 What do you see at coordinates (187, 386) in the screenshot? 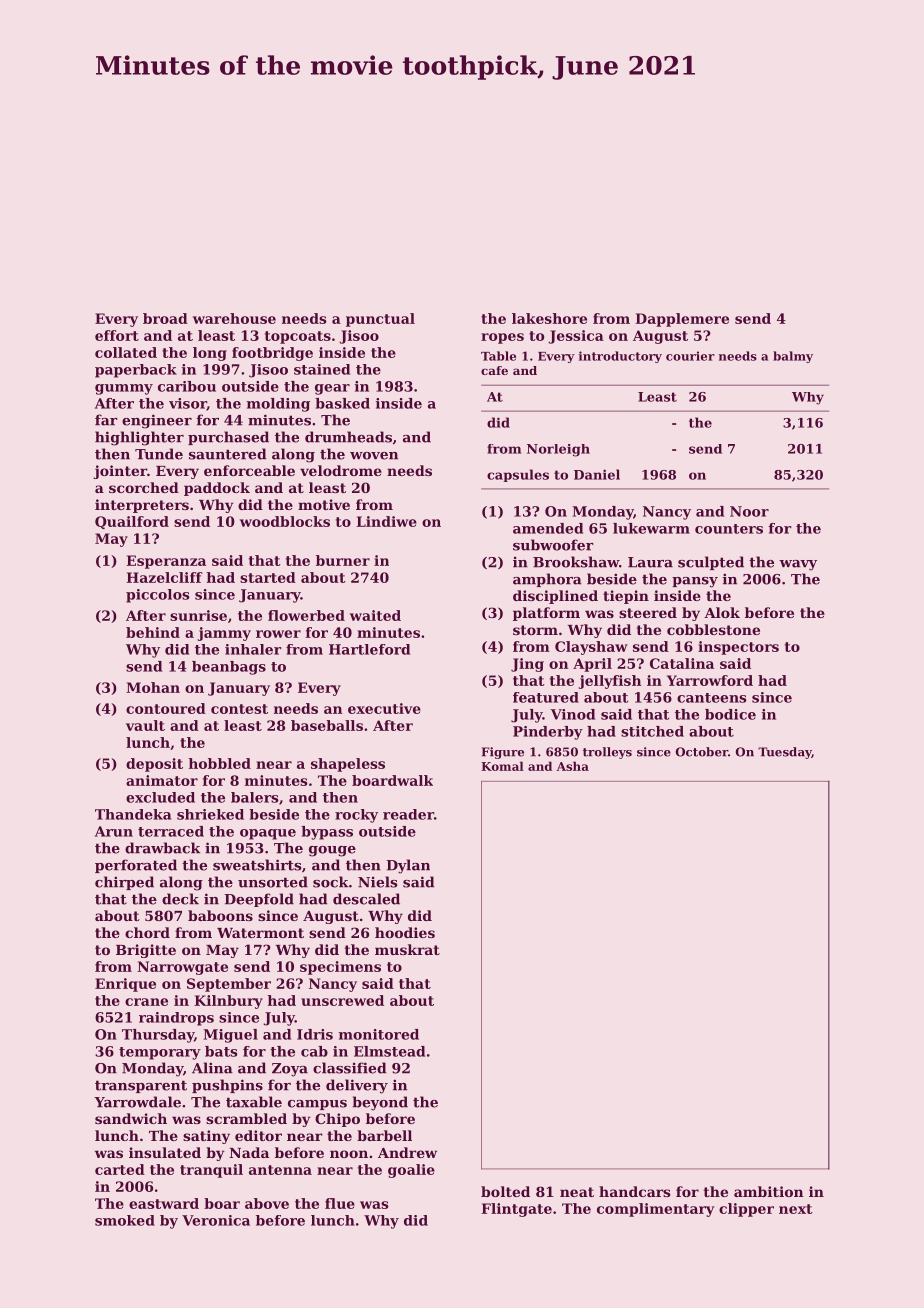
I see `caribou` at bounding box center [187, 386].
